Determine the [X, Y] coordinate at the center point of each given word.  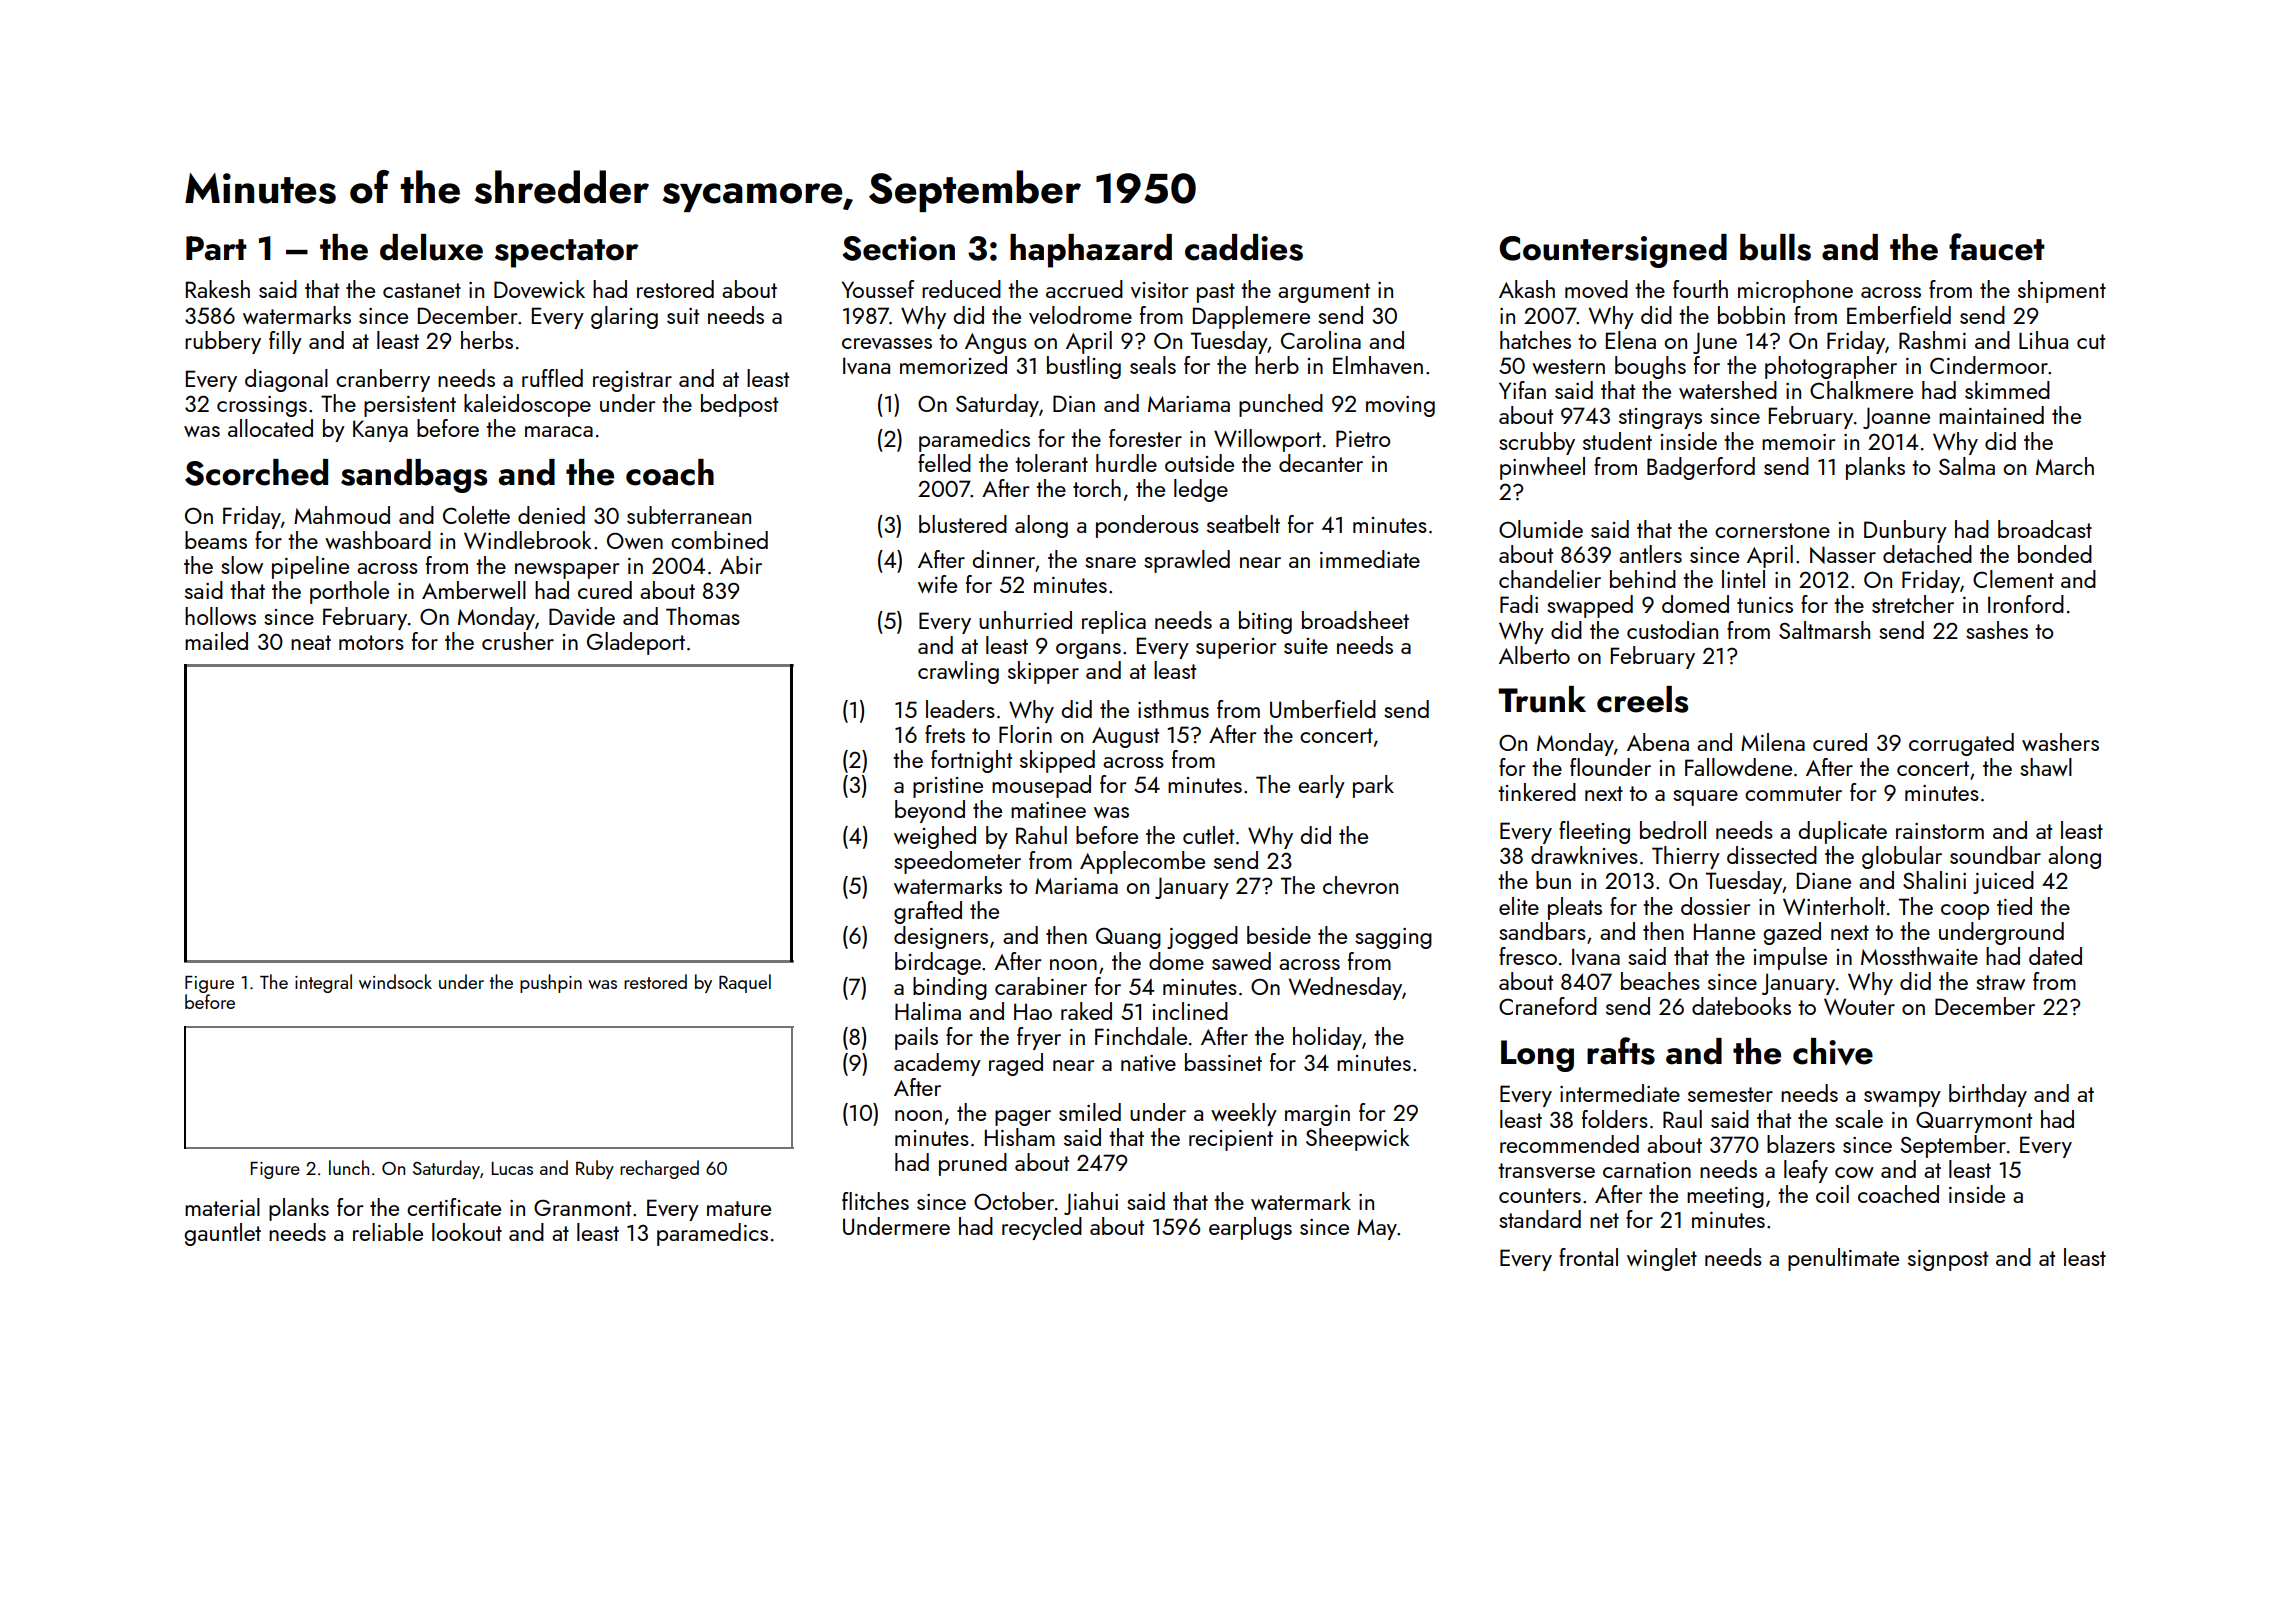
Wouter [1859, 1006]
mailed [216, 641]
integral [323, 983]
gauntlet [222, 1234]
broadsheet [1355, 620]
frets [945, 734]
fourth [1700, 289]
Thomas [703, 616]
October [1014, 1201]
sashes [1997, 630]
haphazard [1091, 251]
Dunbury [1905, 531]
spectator [566, 253]
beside [1279, 935]
